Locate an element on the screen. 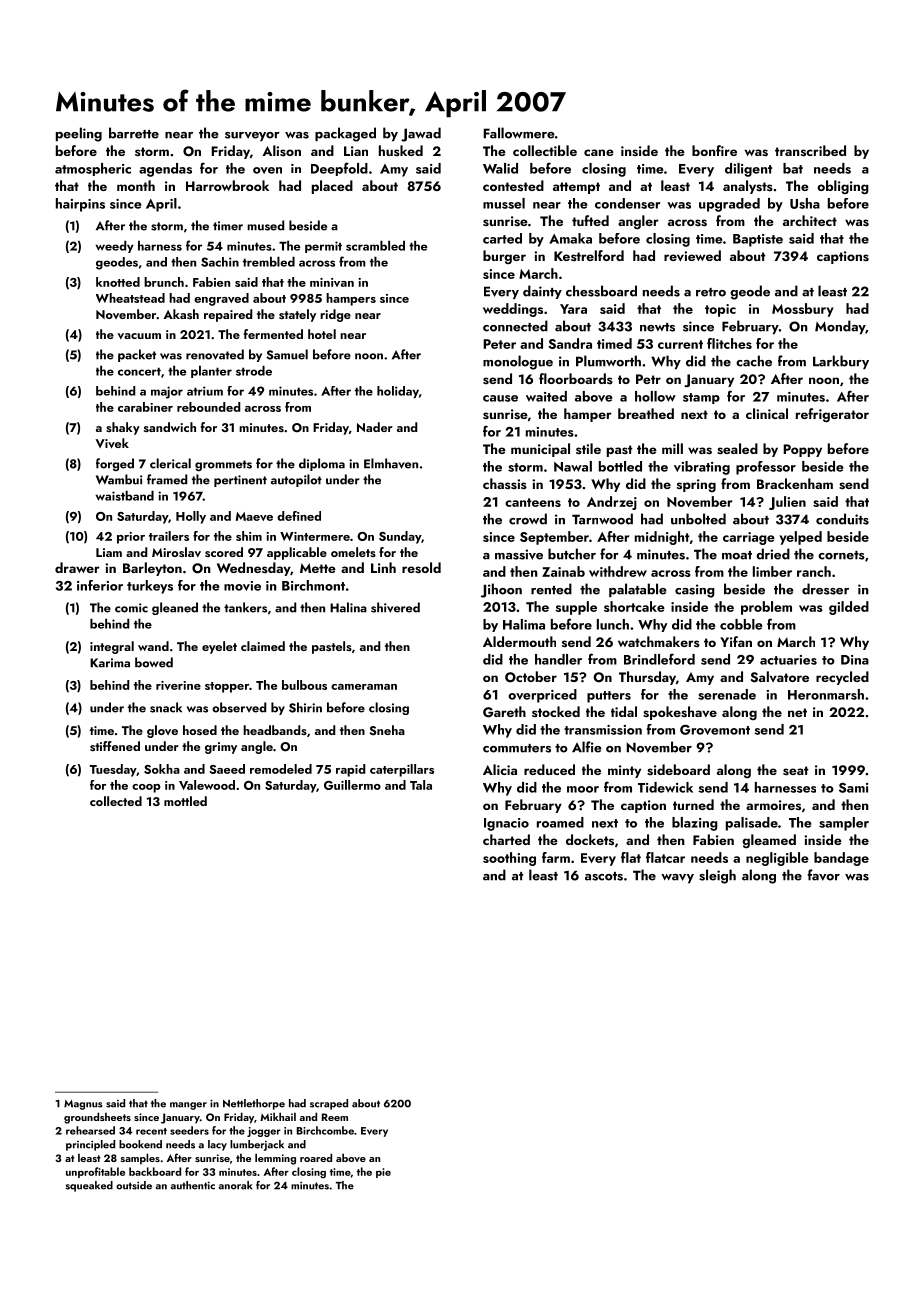  roared is located at coordinates (316, 1157).
